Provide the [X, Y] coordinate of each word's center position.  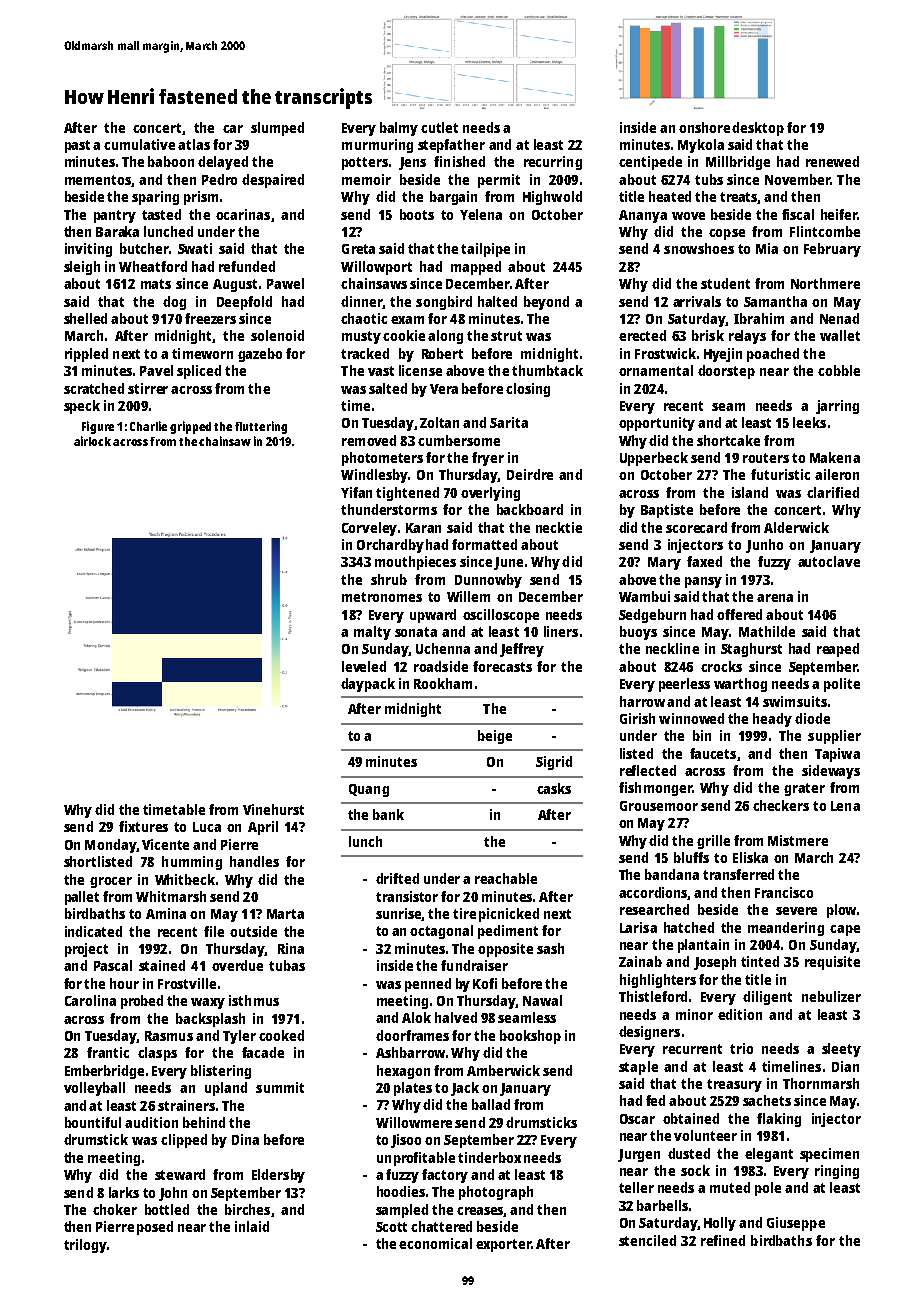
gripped [190, 427]
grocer [111, 882]
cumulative [139, 144]
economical [435, 1243]
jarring [837, 407]
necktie [559, 527]
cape [845, 930]
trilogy [85, 1246]
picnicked [509, 915]
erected [642, 335]
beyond [546, 303]
